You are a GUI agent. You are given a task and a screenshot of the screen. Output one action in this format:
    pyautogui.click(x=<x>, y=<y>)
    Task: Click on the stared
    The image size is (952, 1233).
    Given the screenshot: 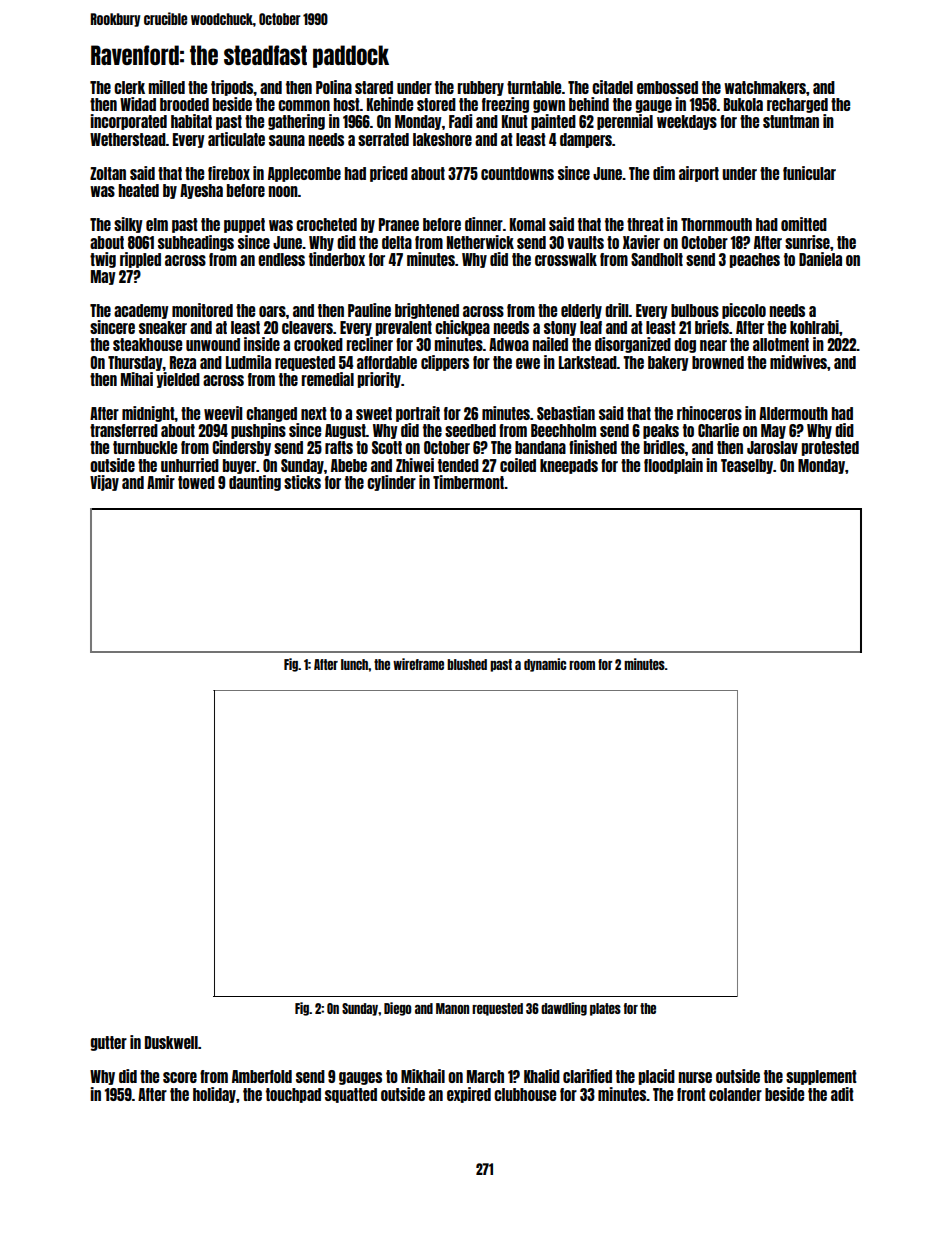 What is the action you would take?
    pyautogui.click(x=374, y=87)
